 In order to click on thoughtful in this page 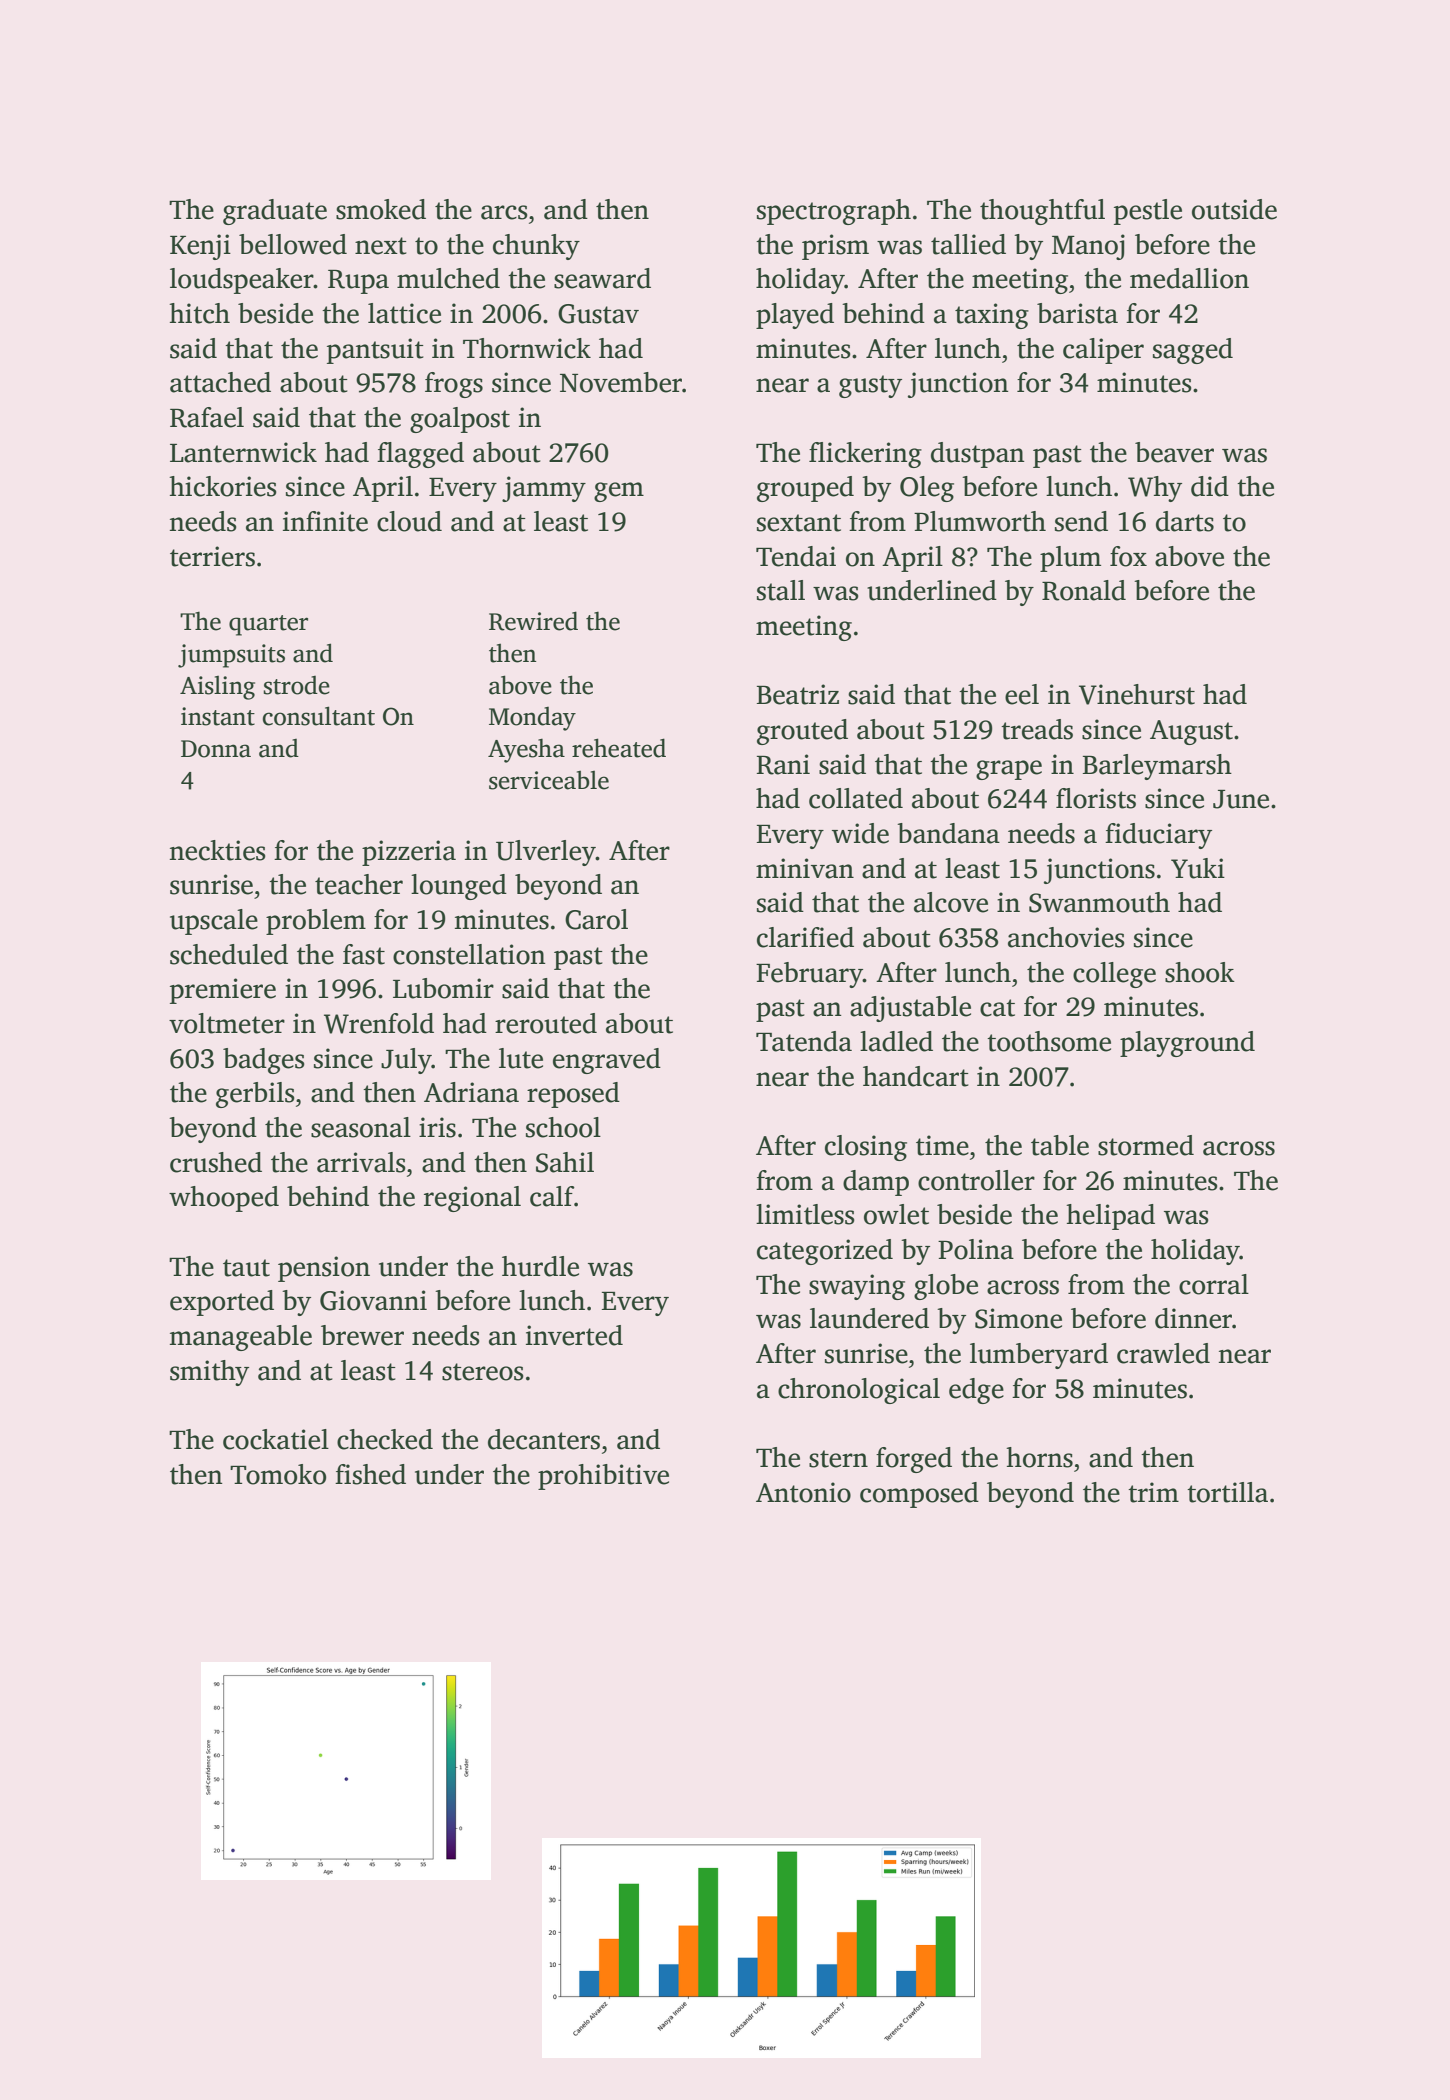, I will do `click(1042, 212)`.
